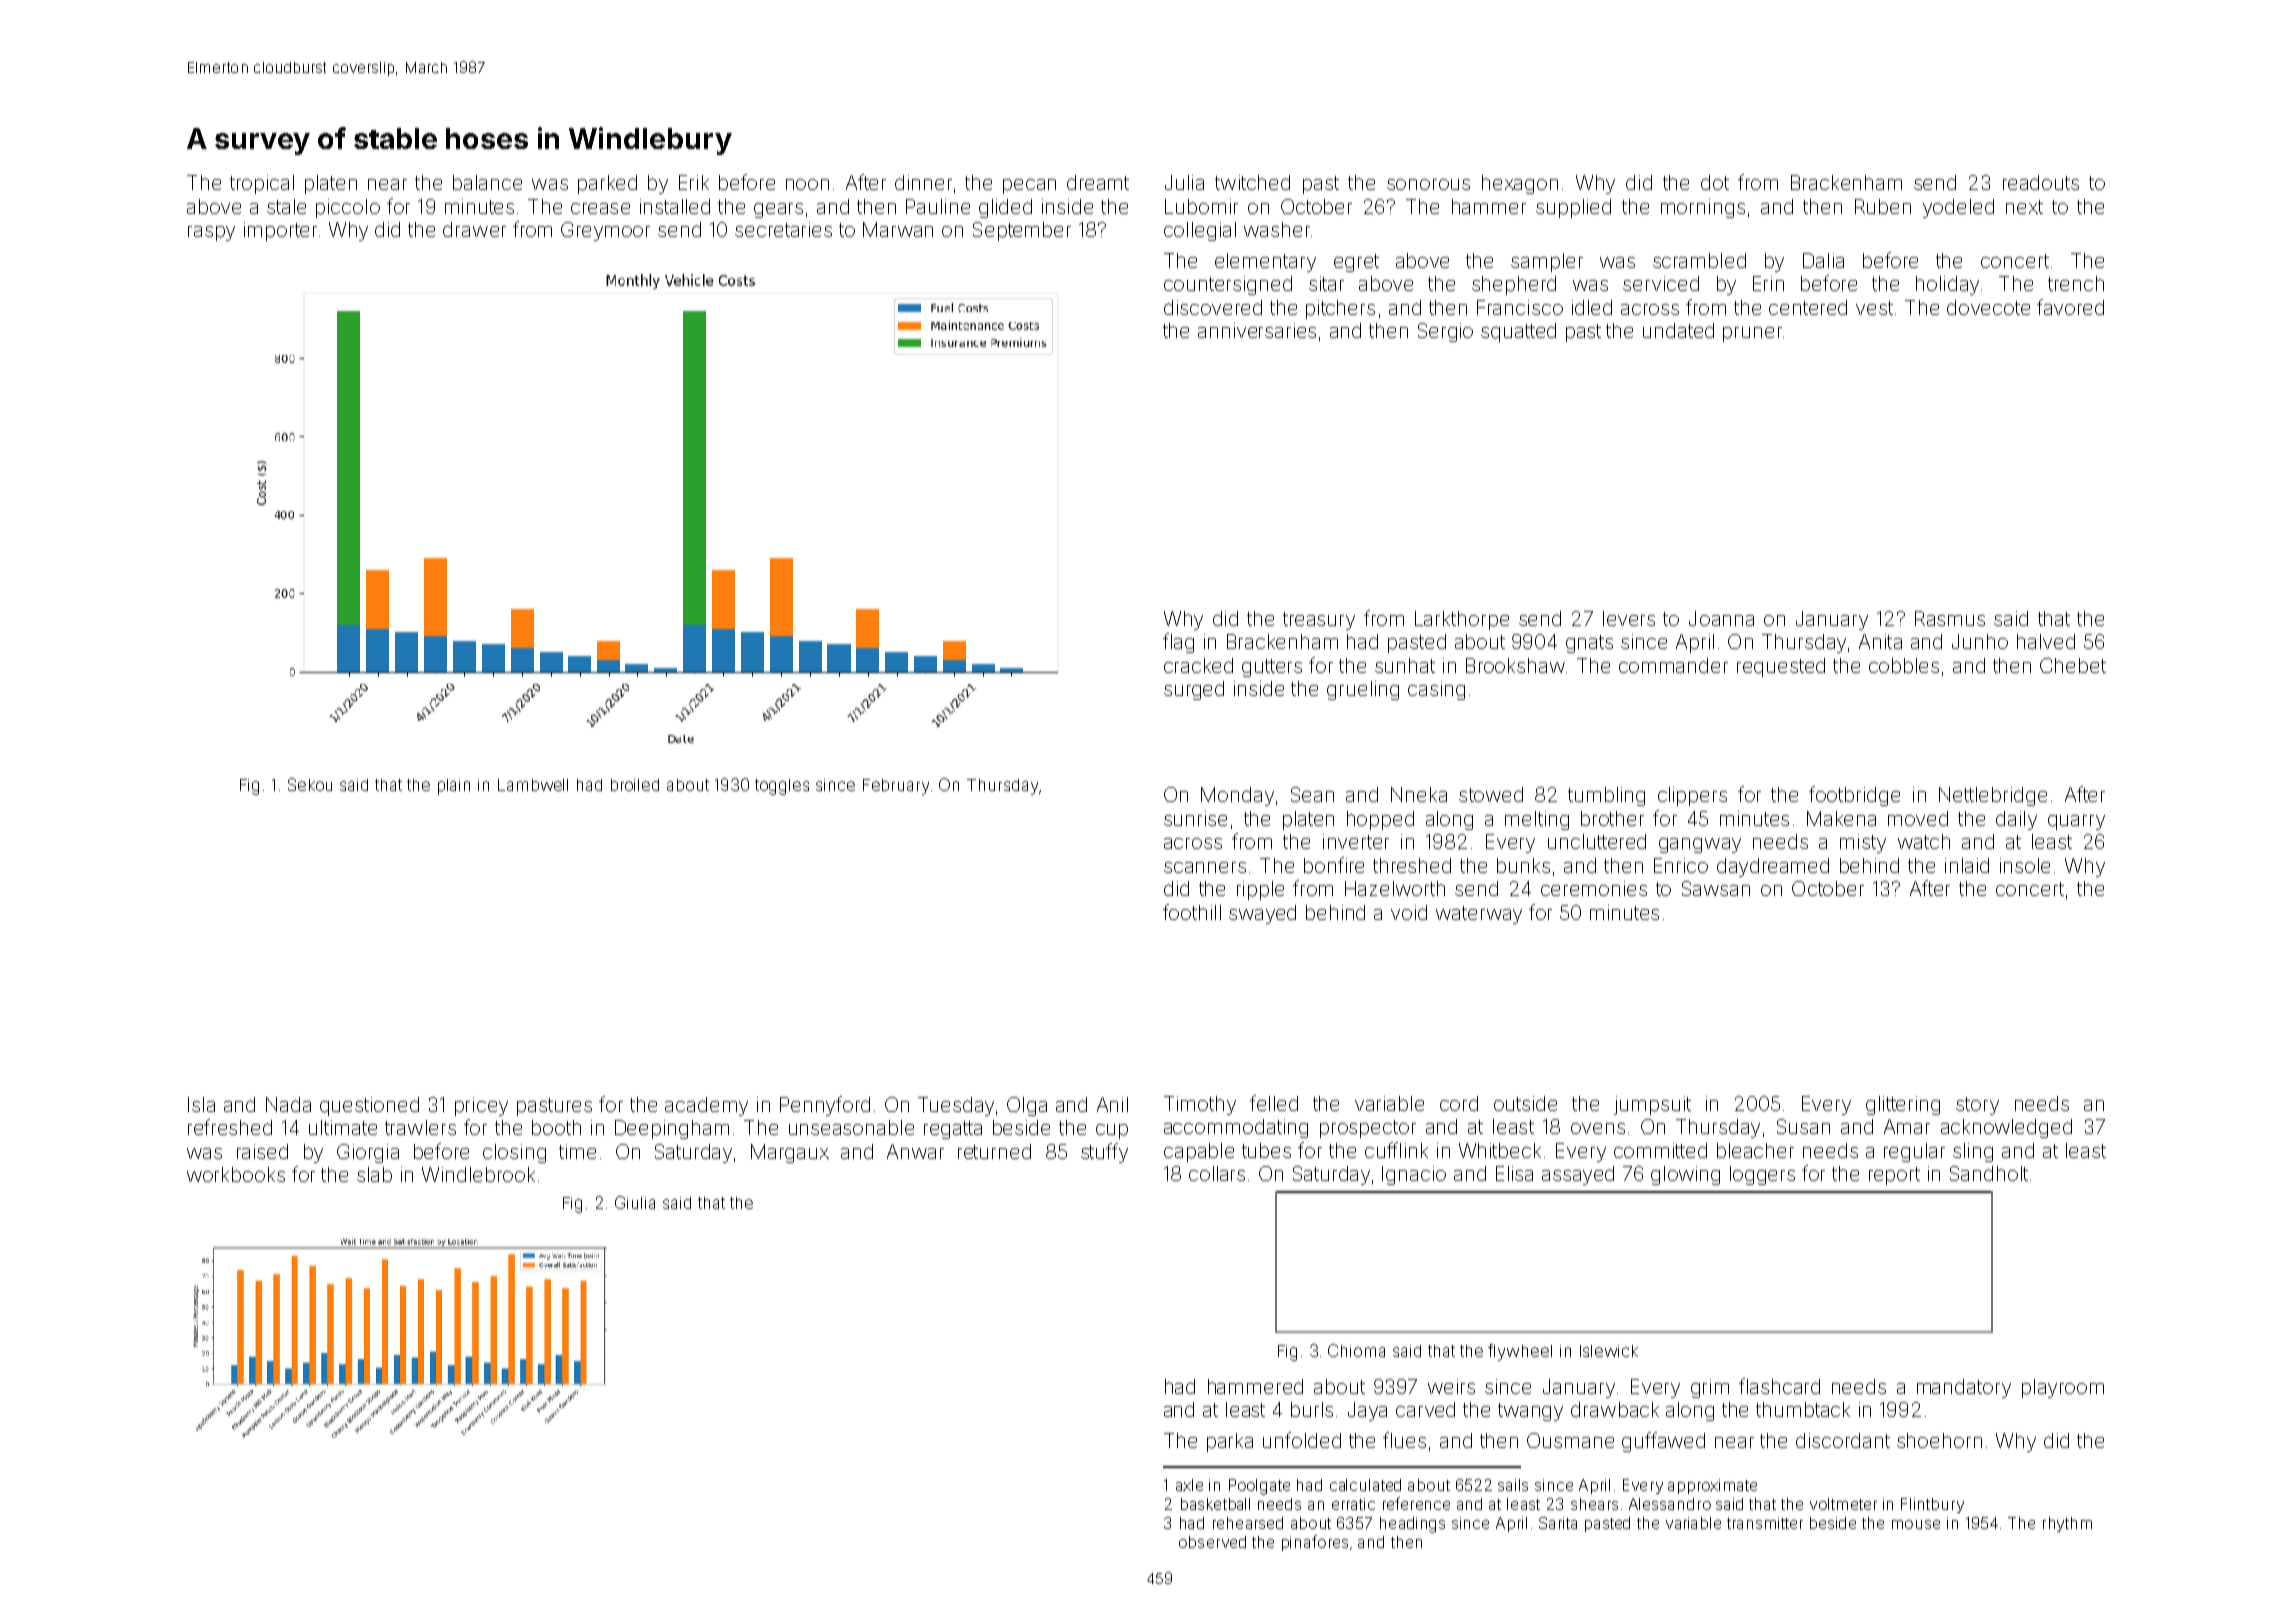  Describe the element at coordinates (1652, 1105) in the document. I see `jumpsuit` at that location.
